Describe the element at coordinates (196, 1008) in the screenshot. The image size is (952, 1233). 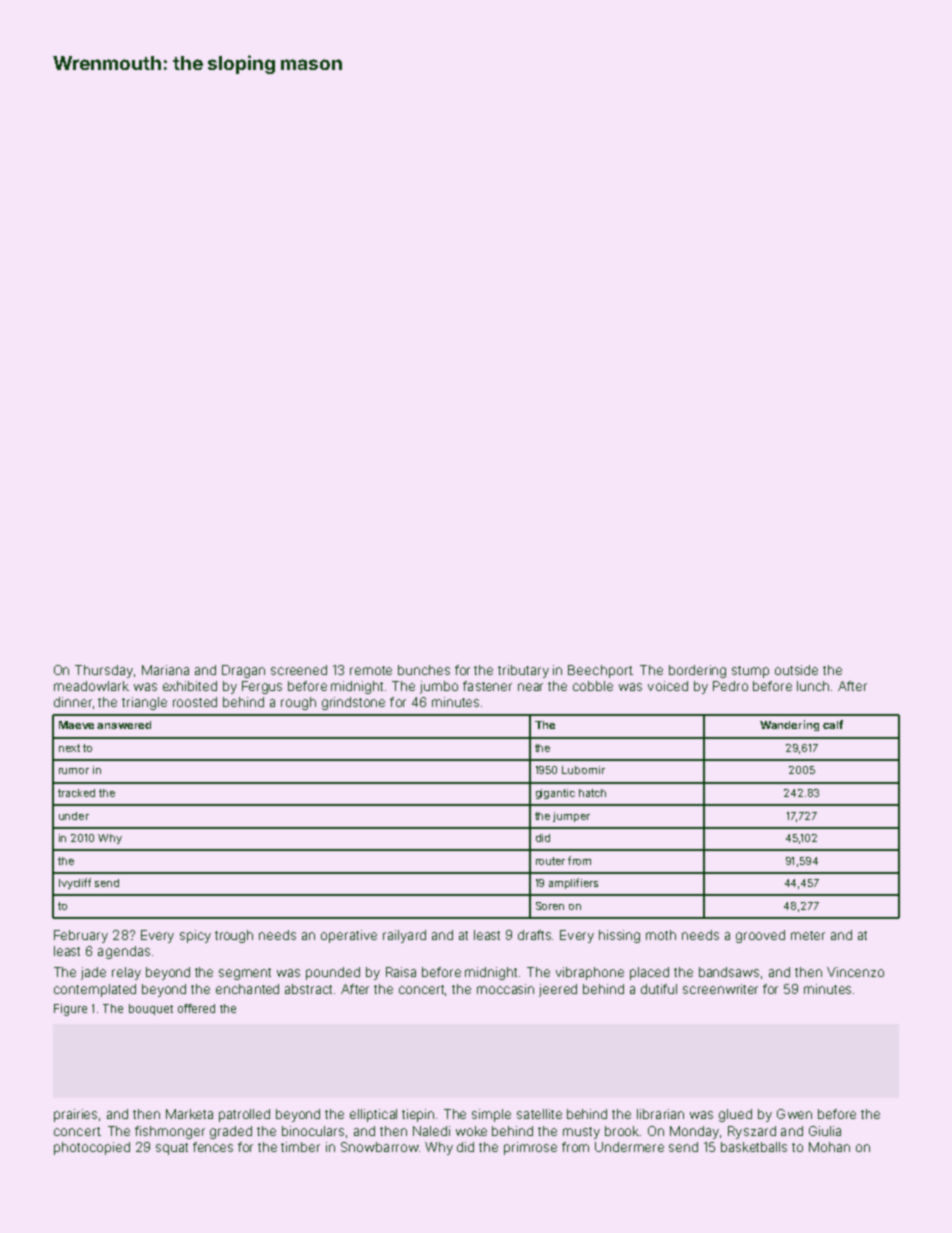
I see `offered` at that location.
